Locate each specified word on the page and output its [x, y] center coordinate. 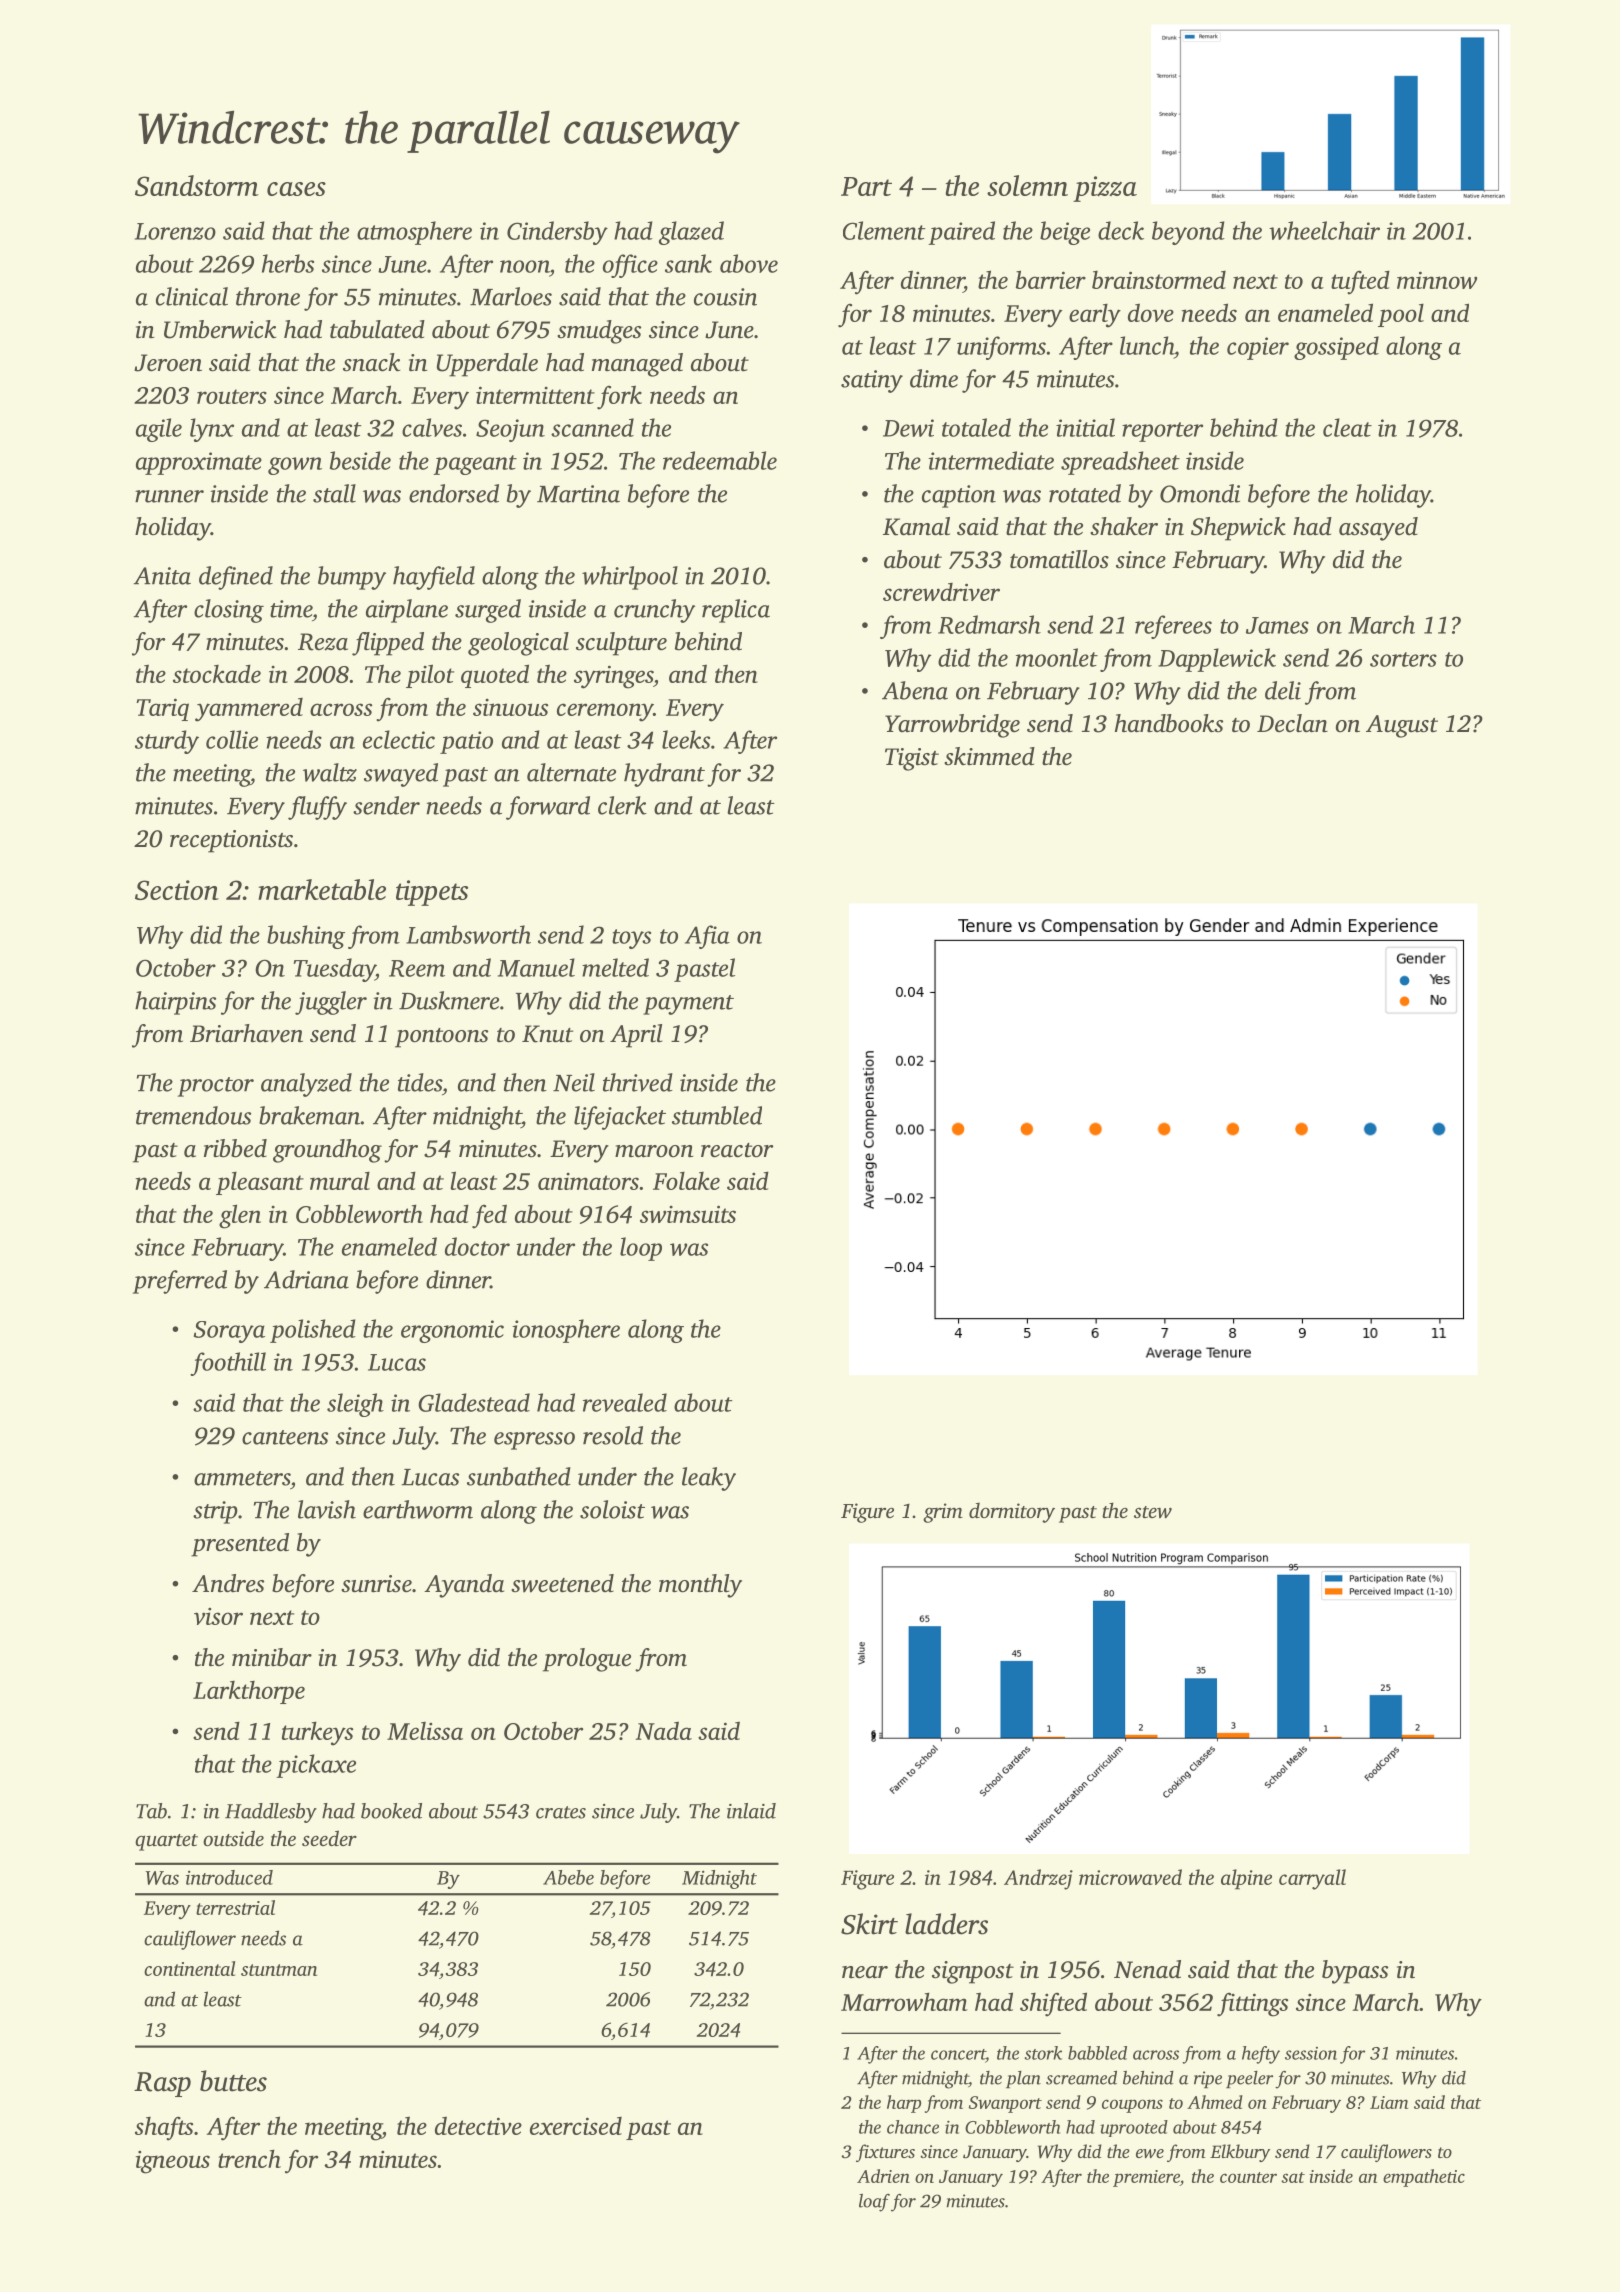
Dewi [908, 428]
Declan [1292, 723]
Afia [707, 937]
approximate [199, 463]
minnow [1437, 280]
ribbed [235, 1148]
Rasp [162, 2084]
